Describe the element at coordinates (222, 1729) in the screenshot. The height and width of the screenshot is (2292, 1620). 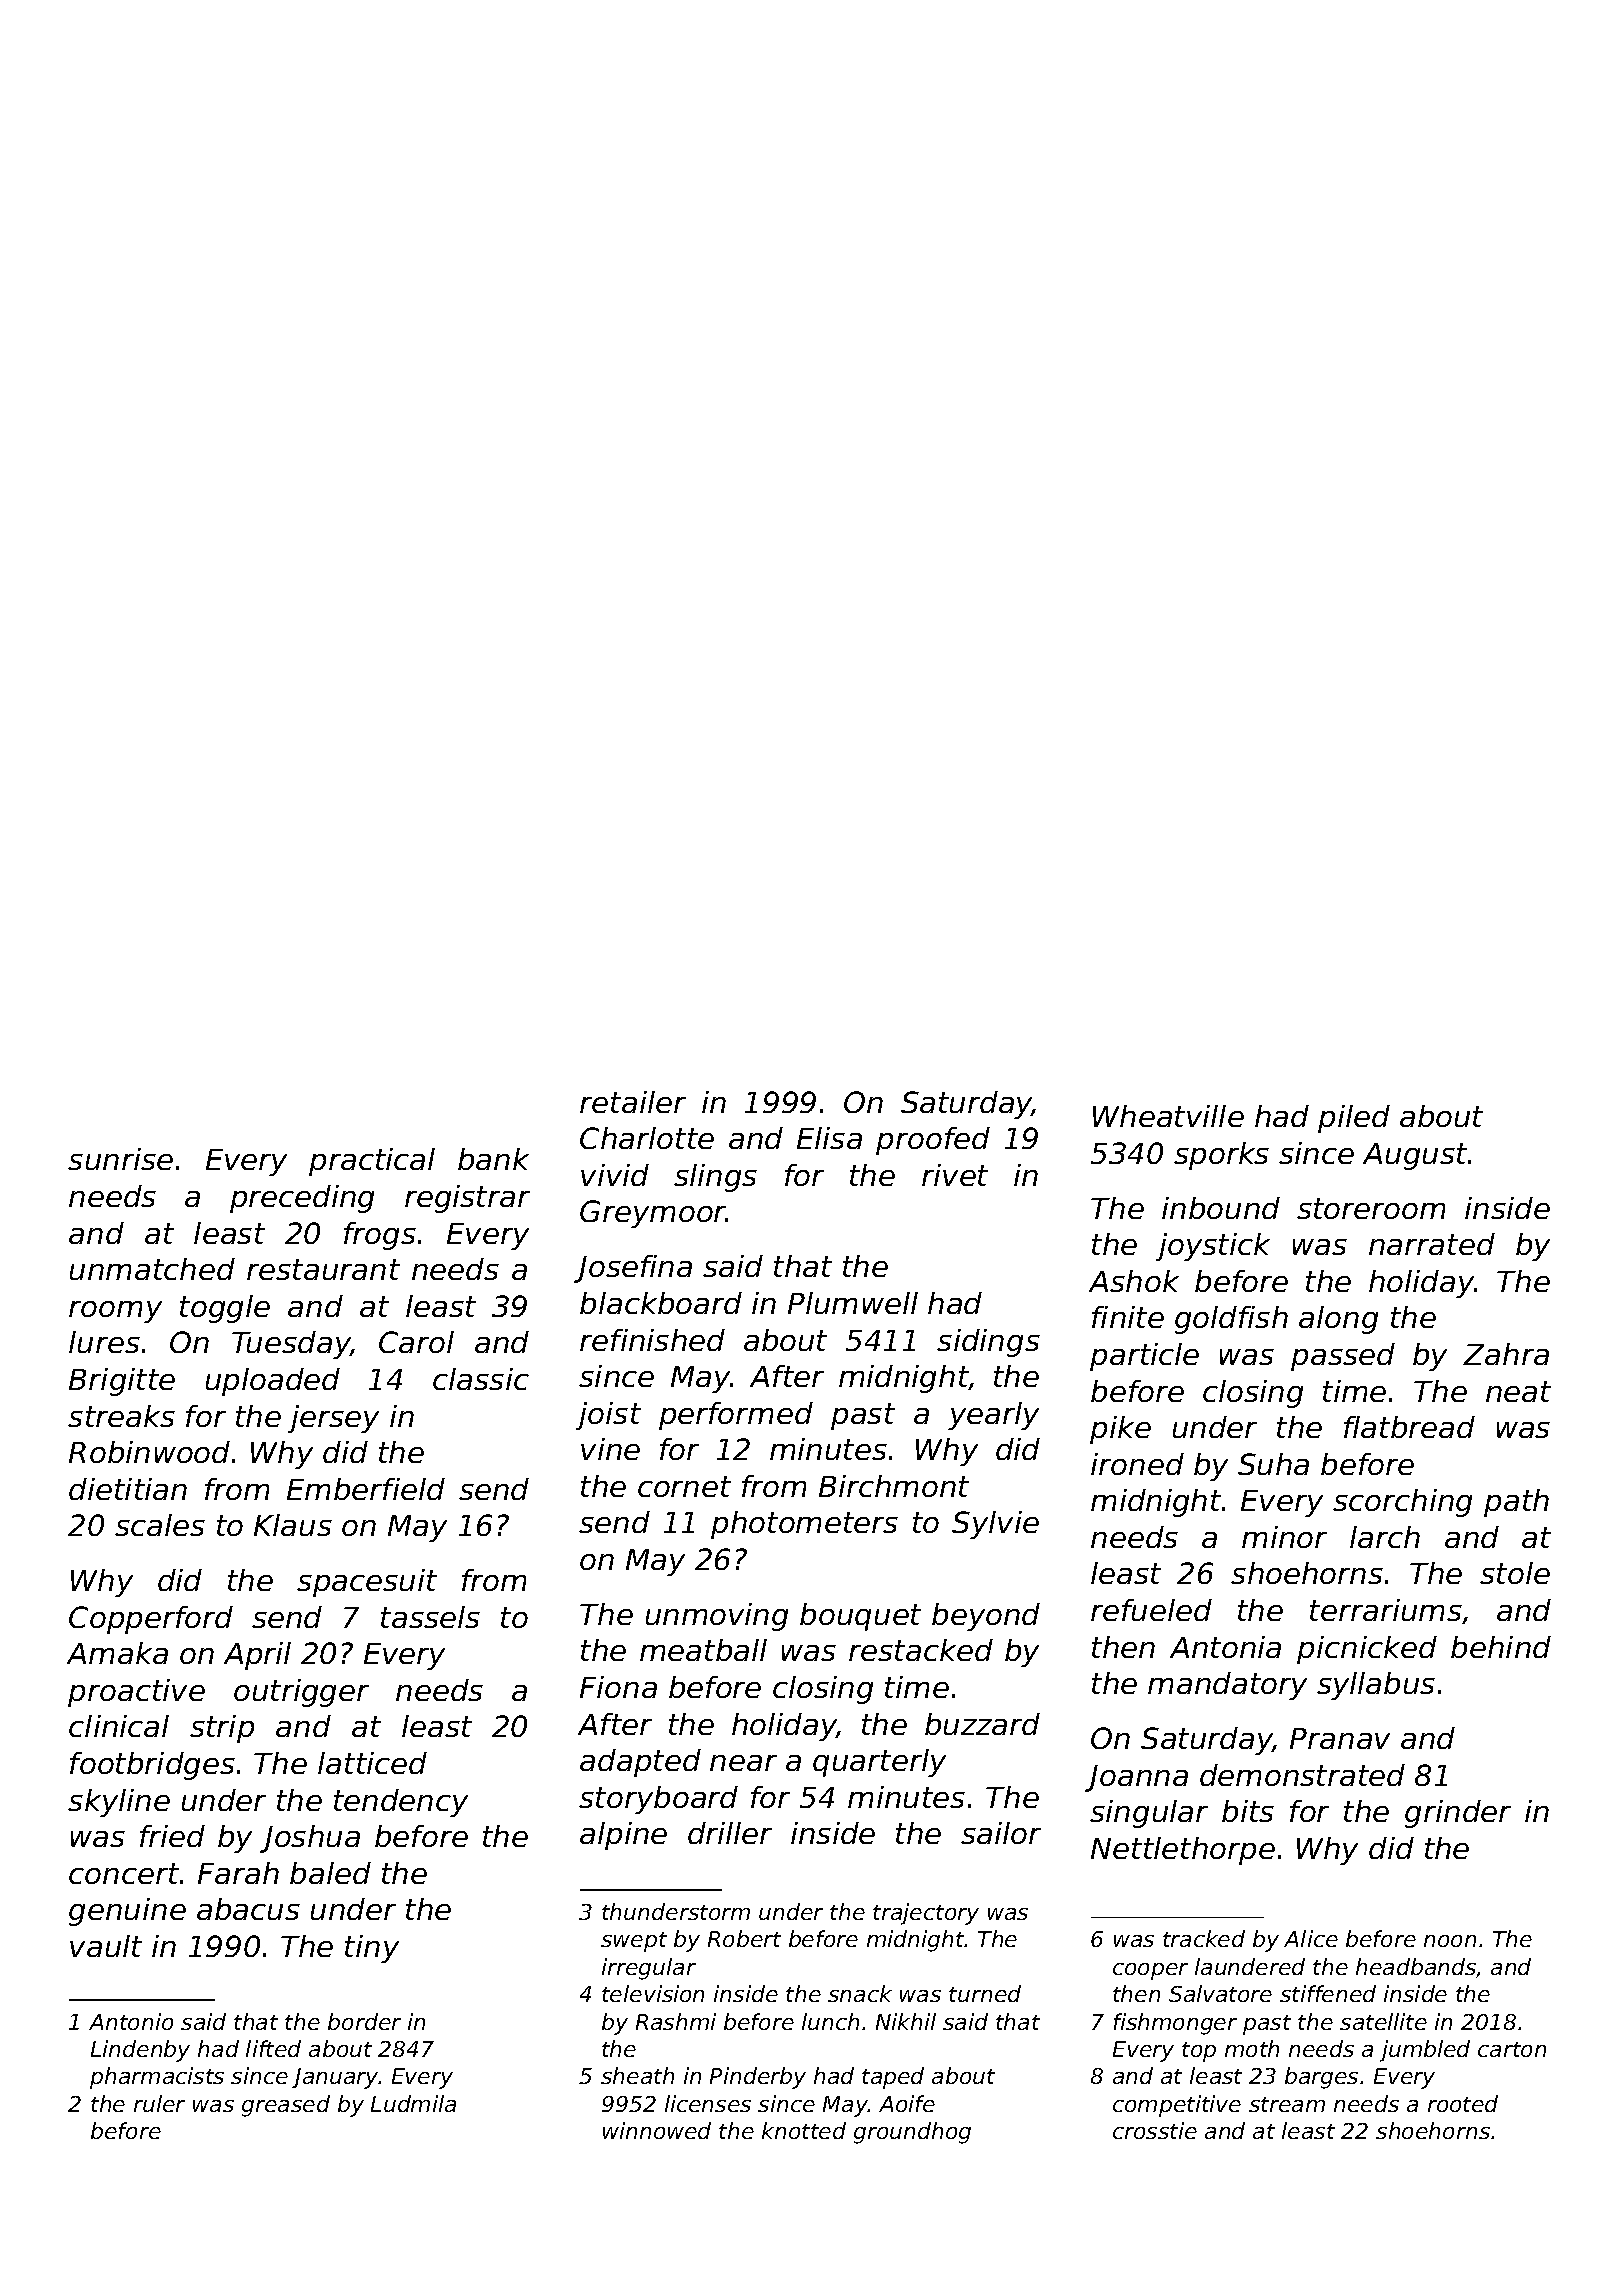
I see `strip` at that location.
